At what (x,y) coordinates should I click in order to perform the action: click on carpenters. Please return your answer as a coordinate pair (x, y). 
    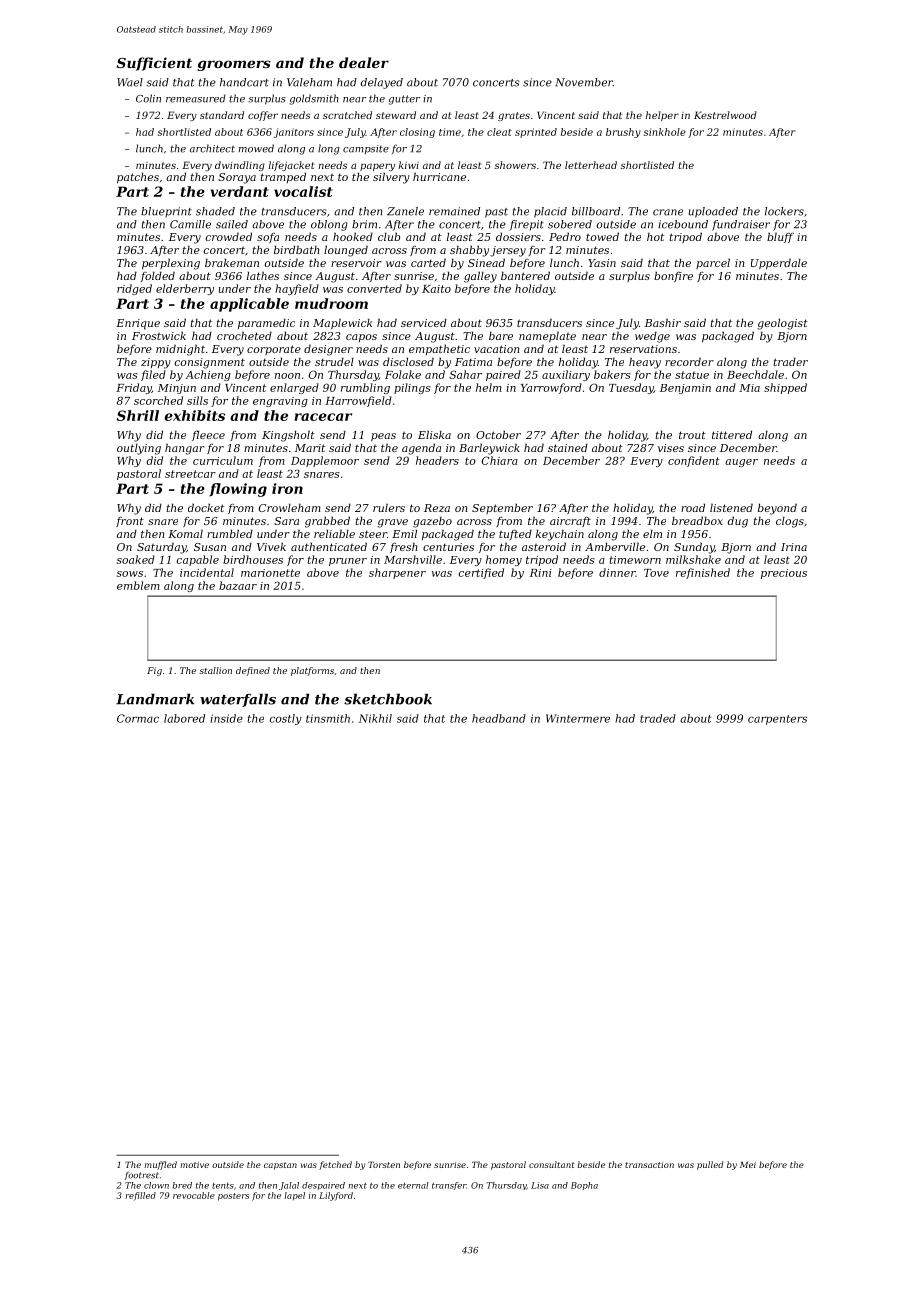
    Looking at the image, I should click on (777, 720).
